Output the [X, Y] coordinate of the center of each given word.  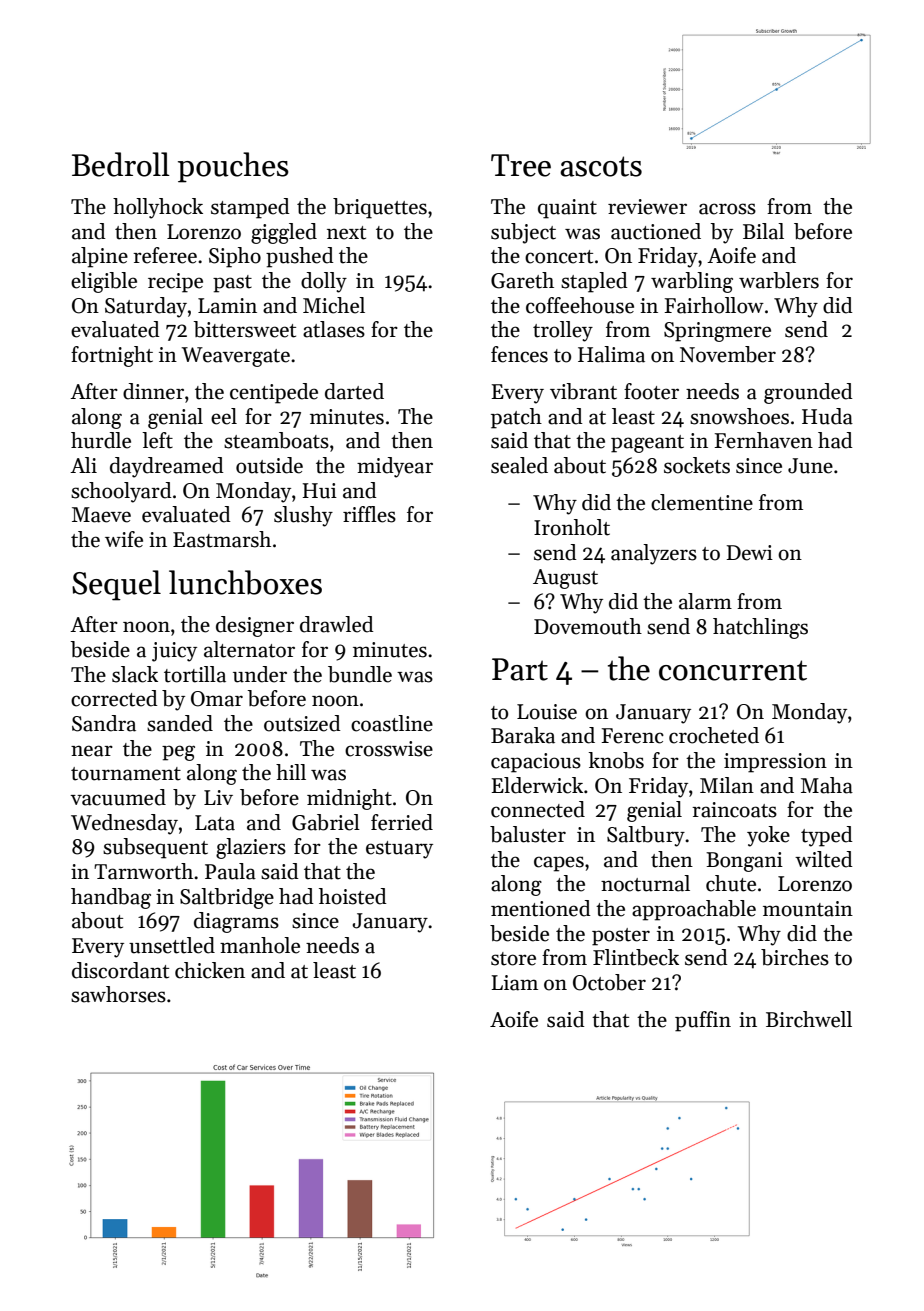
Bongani [744, 862]
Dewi [750, 553]
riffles [369, 514]
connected [538, 809]
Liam [515, 983]
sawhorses [118, 994]
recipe [175, 283]
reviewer [647, 207]
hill [291, 772]
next [346, 233]
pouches [233, 167]
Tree [521, 165]
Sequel [116, 585]
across [727, 209]
